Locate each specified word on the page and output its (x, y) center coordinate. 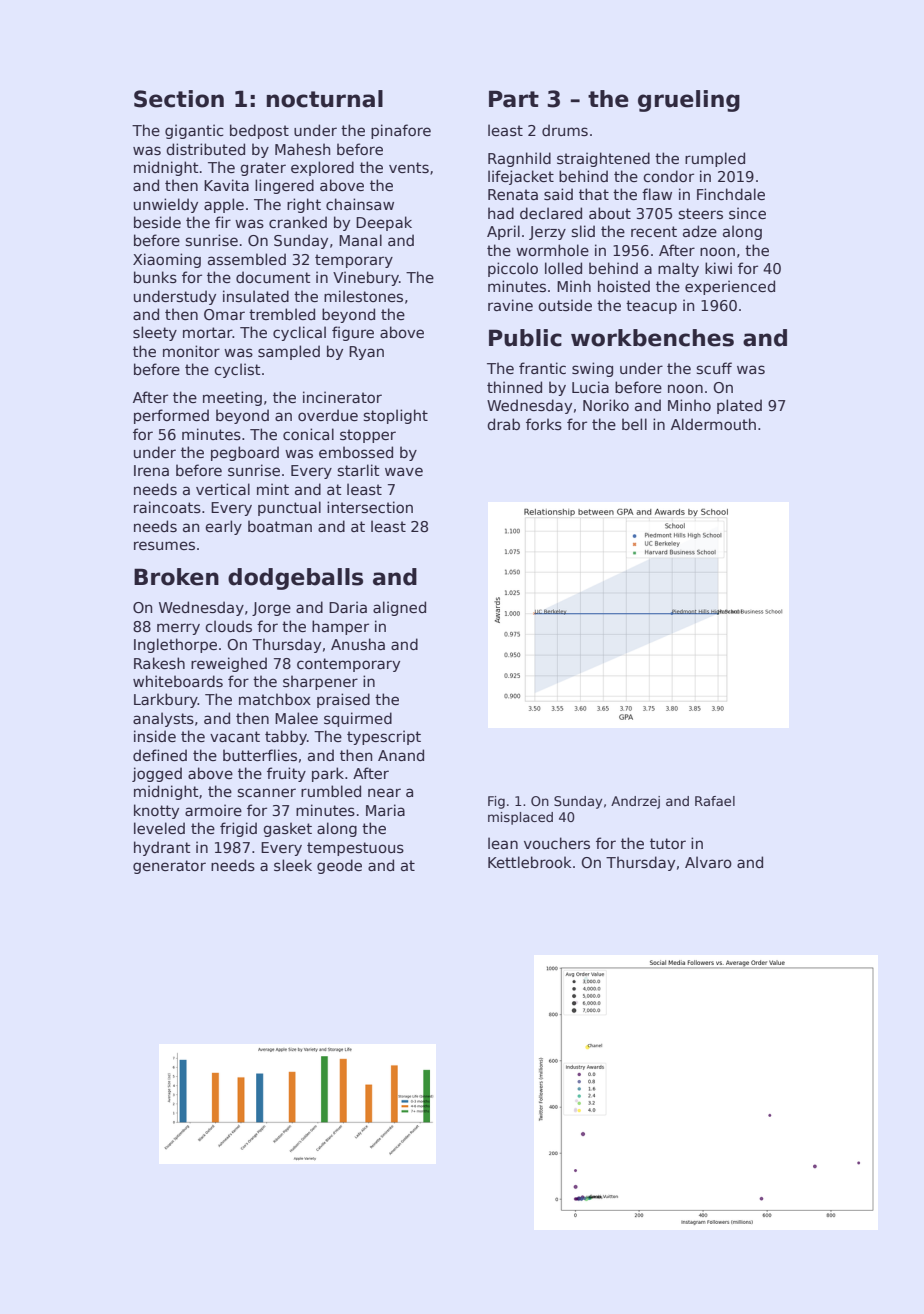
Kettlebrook (529, 862)
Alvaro (708, 862)
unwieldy (166, 205)
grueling (689, 101)
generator (169, 867)
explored (322, 168)
